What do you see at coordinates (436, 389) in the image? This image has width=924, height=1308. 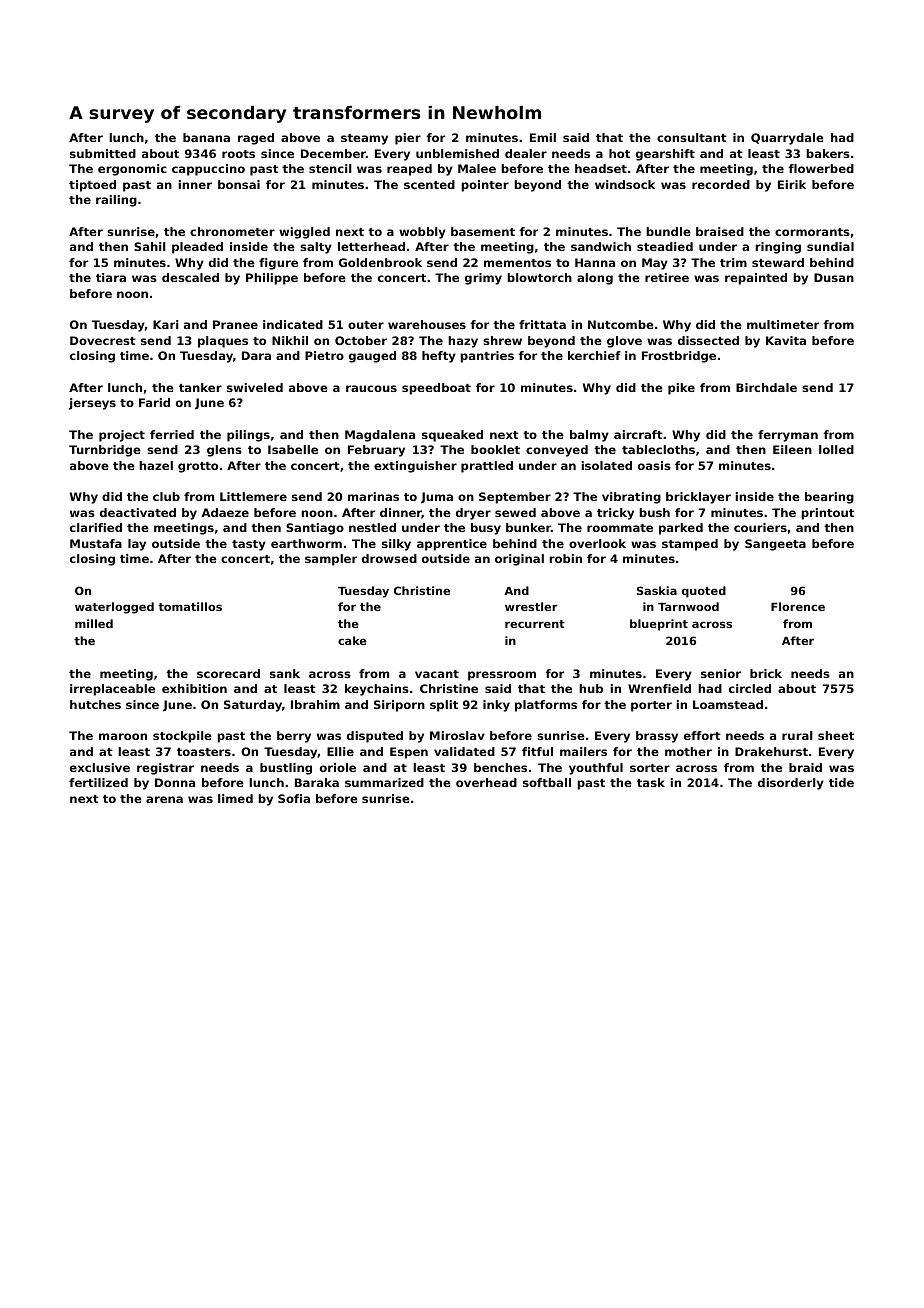 I see `speedboat` at bounding box center [436, 389].
